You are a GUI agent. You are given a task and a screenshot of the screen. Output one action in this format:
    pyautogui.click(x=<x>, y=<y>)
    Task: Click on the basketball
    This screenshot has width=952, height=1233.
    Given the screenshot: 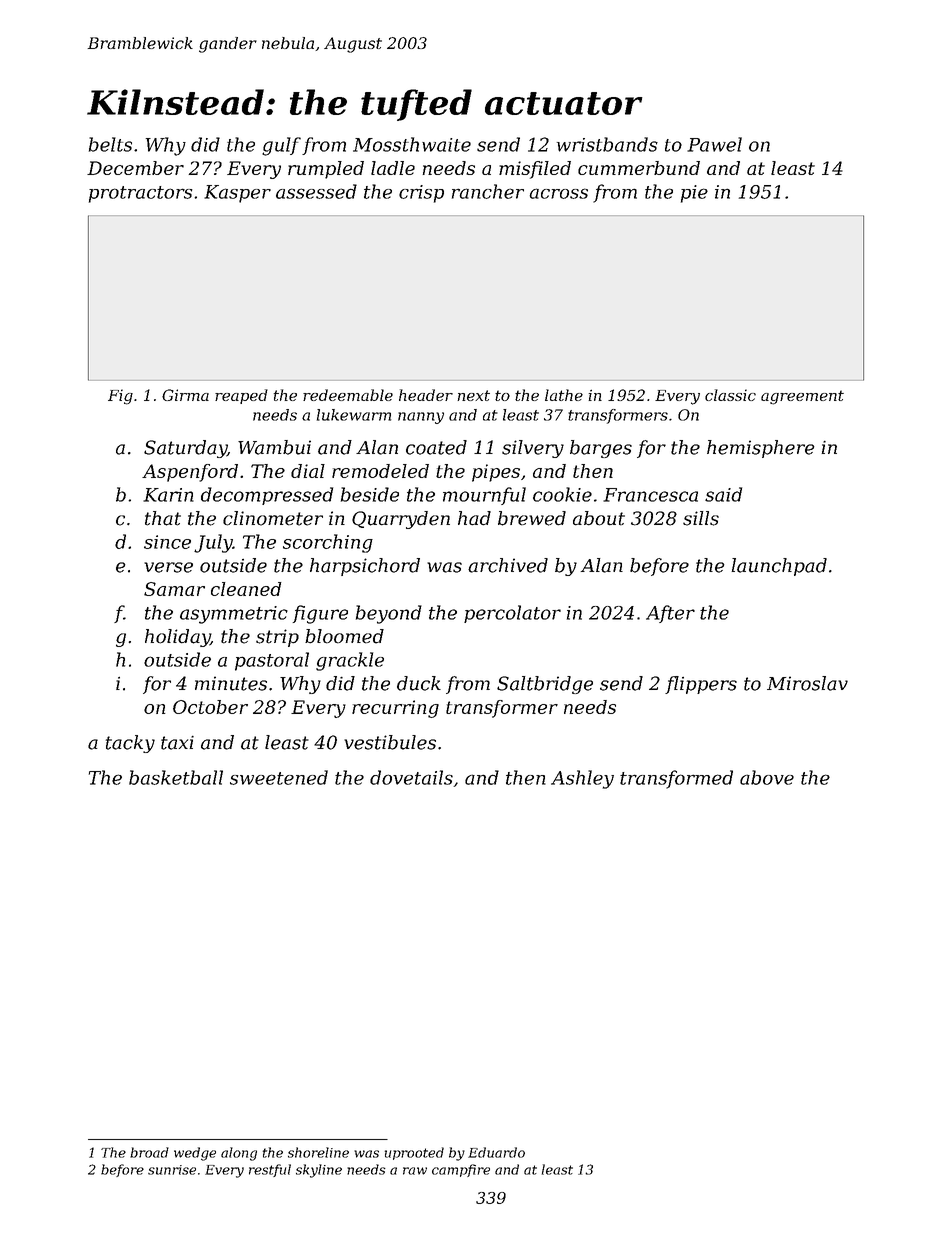 What is the action you would take?
    pyautogui.click(x=176, y=777)
